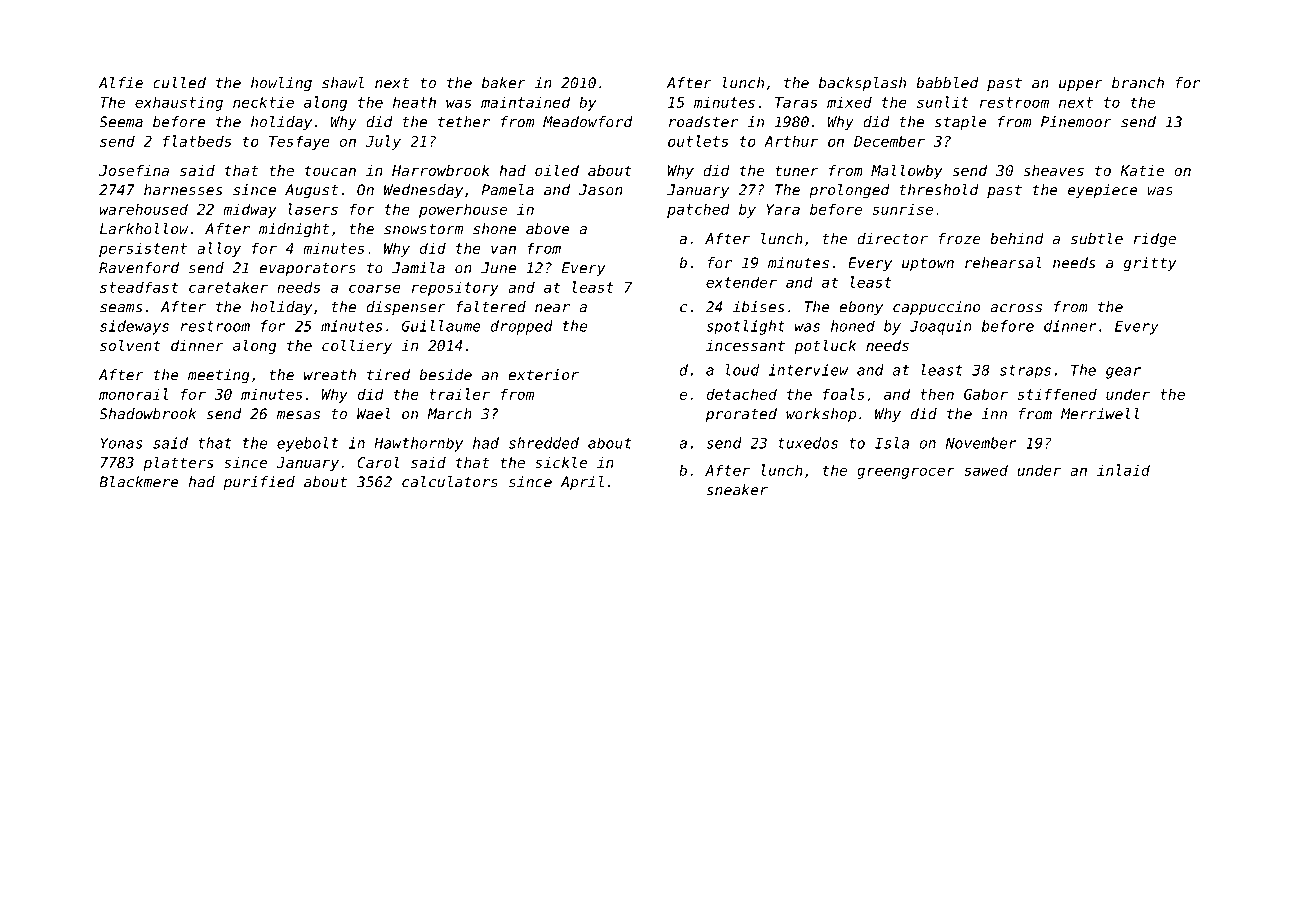 The width and height of the image is (1308, 924). Describe the element at coordinates (423, 229) in the image. I see `snowstorm` at that location.
